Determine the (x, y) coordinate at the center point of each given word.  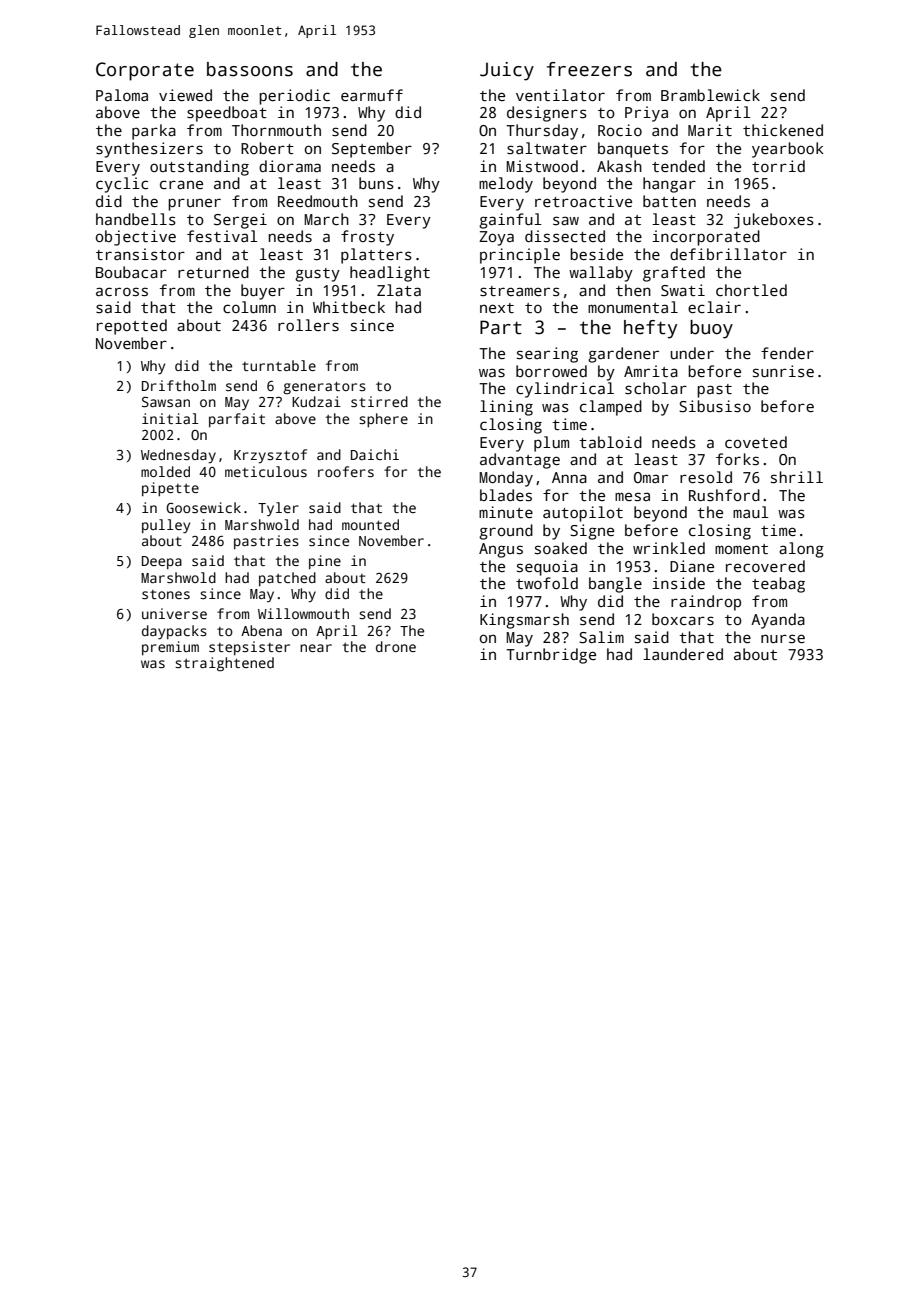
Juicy (507, 71)
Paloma (122, 95)
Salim (601, 637)
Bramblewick (710, 95)
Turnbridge (551, 656)
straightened (224, 664)
